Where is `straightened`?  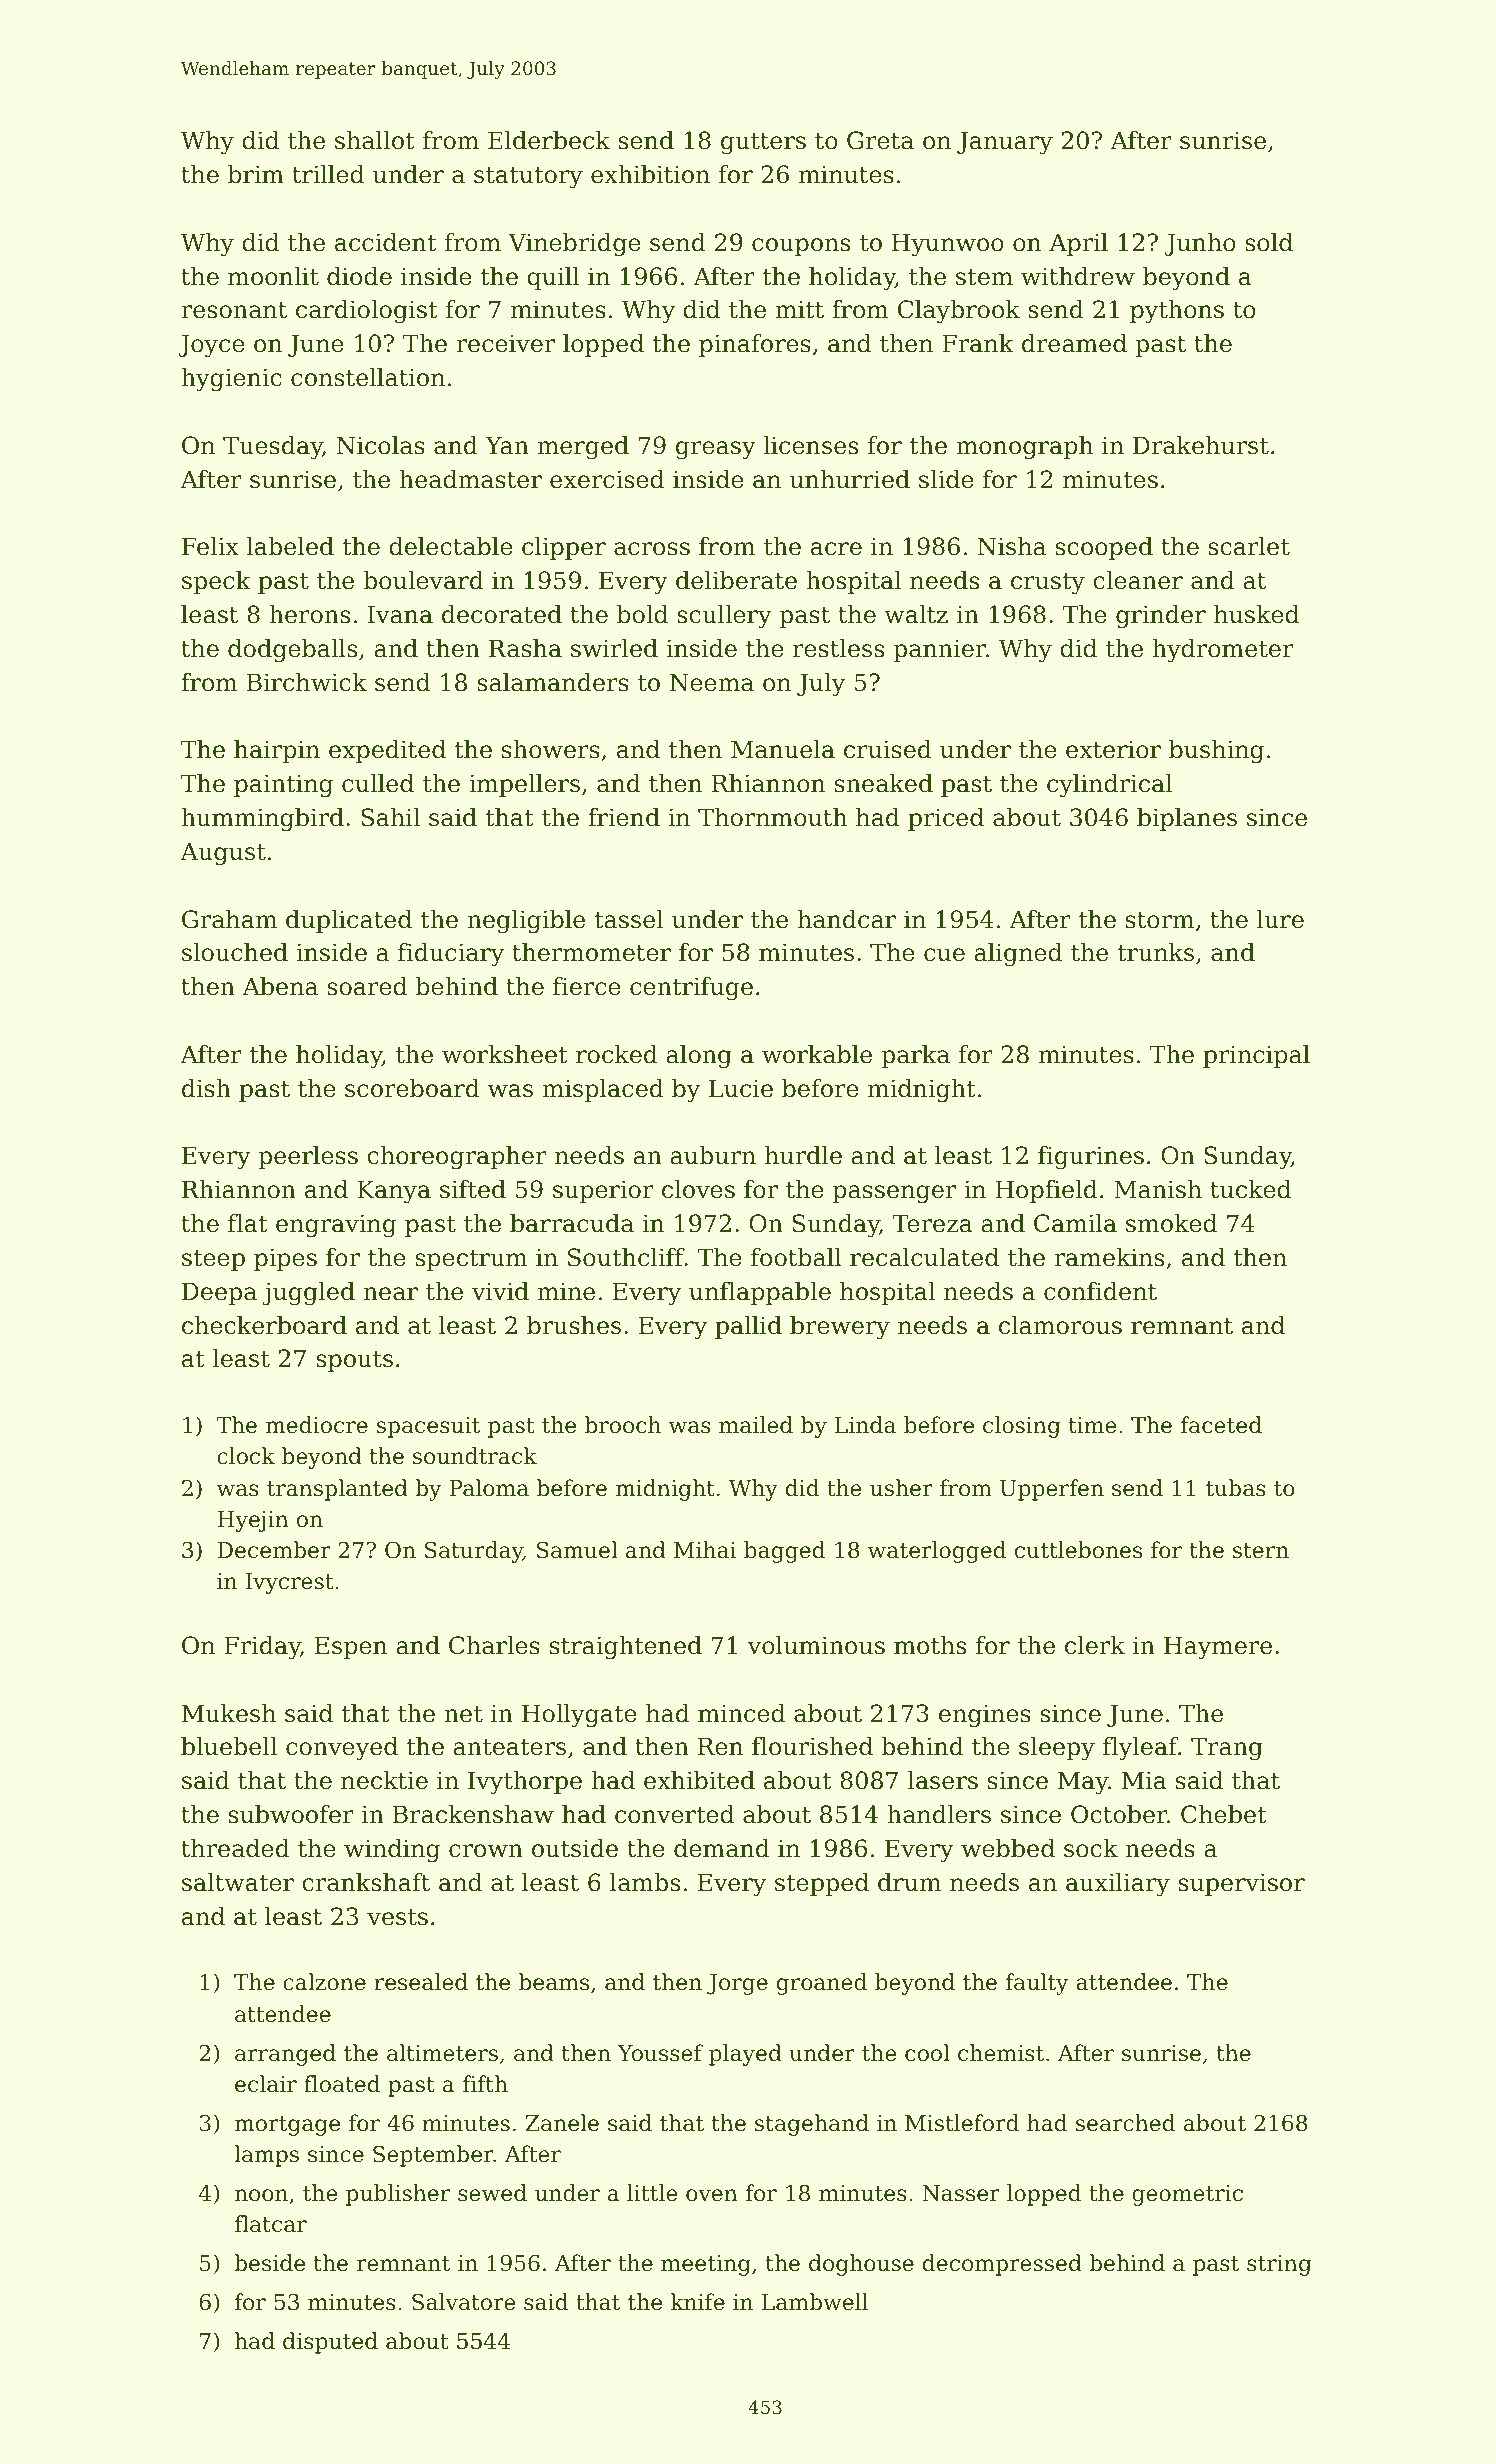
straightened is located at coordinates (626, 1648).
